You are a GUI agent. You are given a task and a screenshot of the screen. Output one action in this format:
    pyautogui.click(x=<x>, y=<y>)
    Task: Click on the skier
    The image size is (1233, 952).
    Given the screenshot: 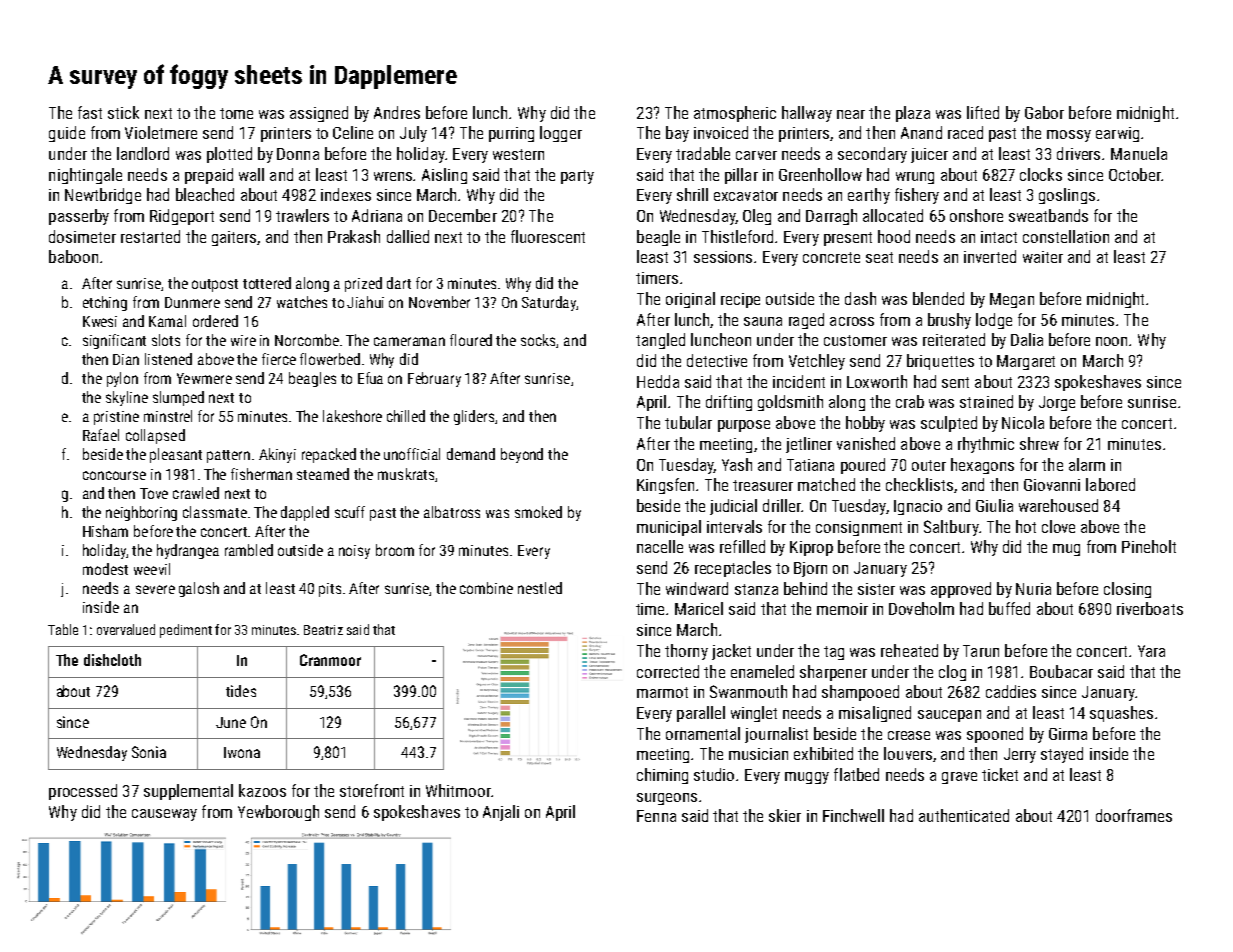 What is the action you would take?
    pyautogui.click(x=785, y=815)
